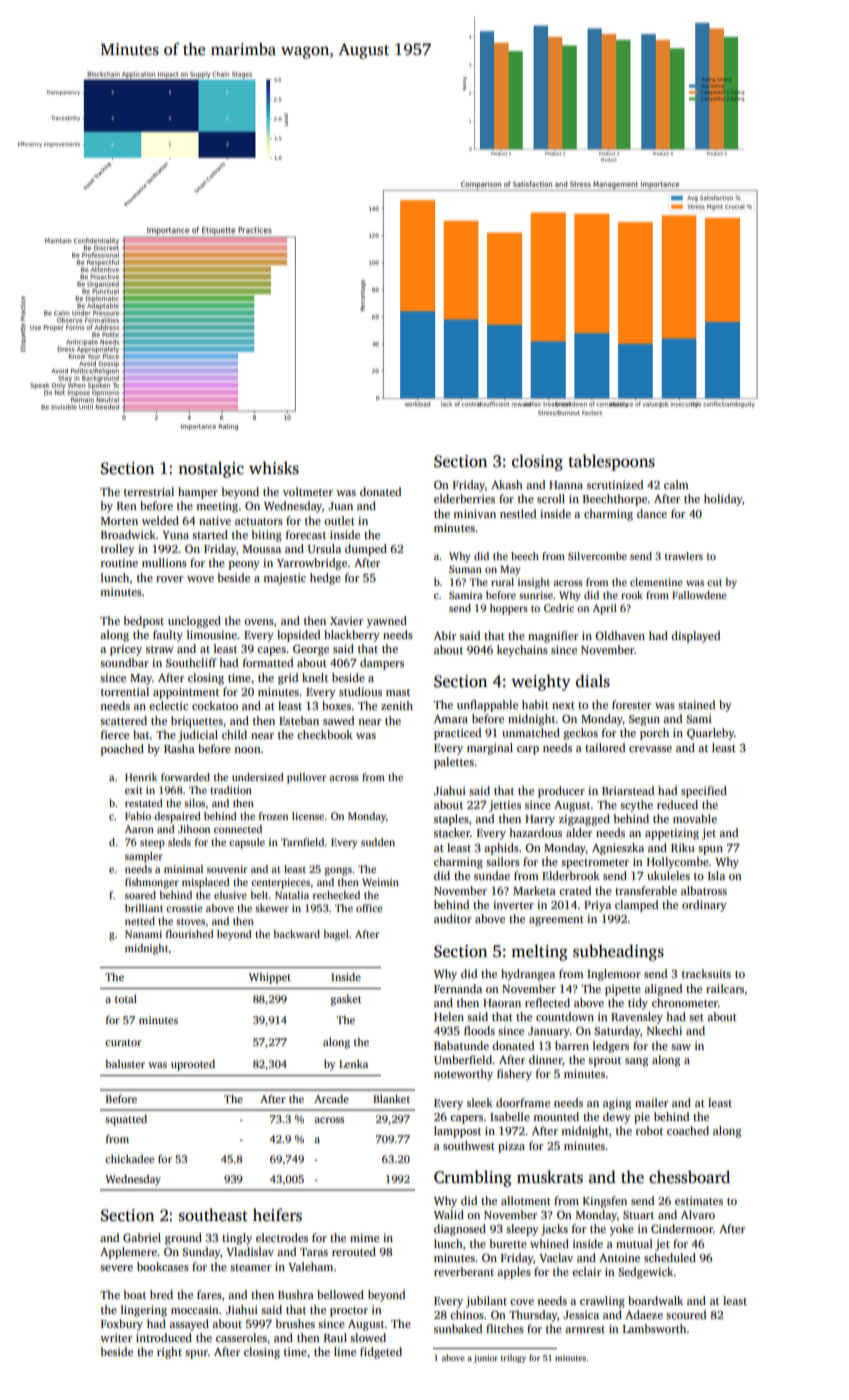  What do you see at coordinates (129, 1159) in the screenshot?
I see `chickadee` at bounding box center [129, 1159].
